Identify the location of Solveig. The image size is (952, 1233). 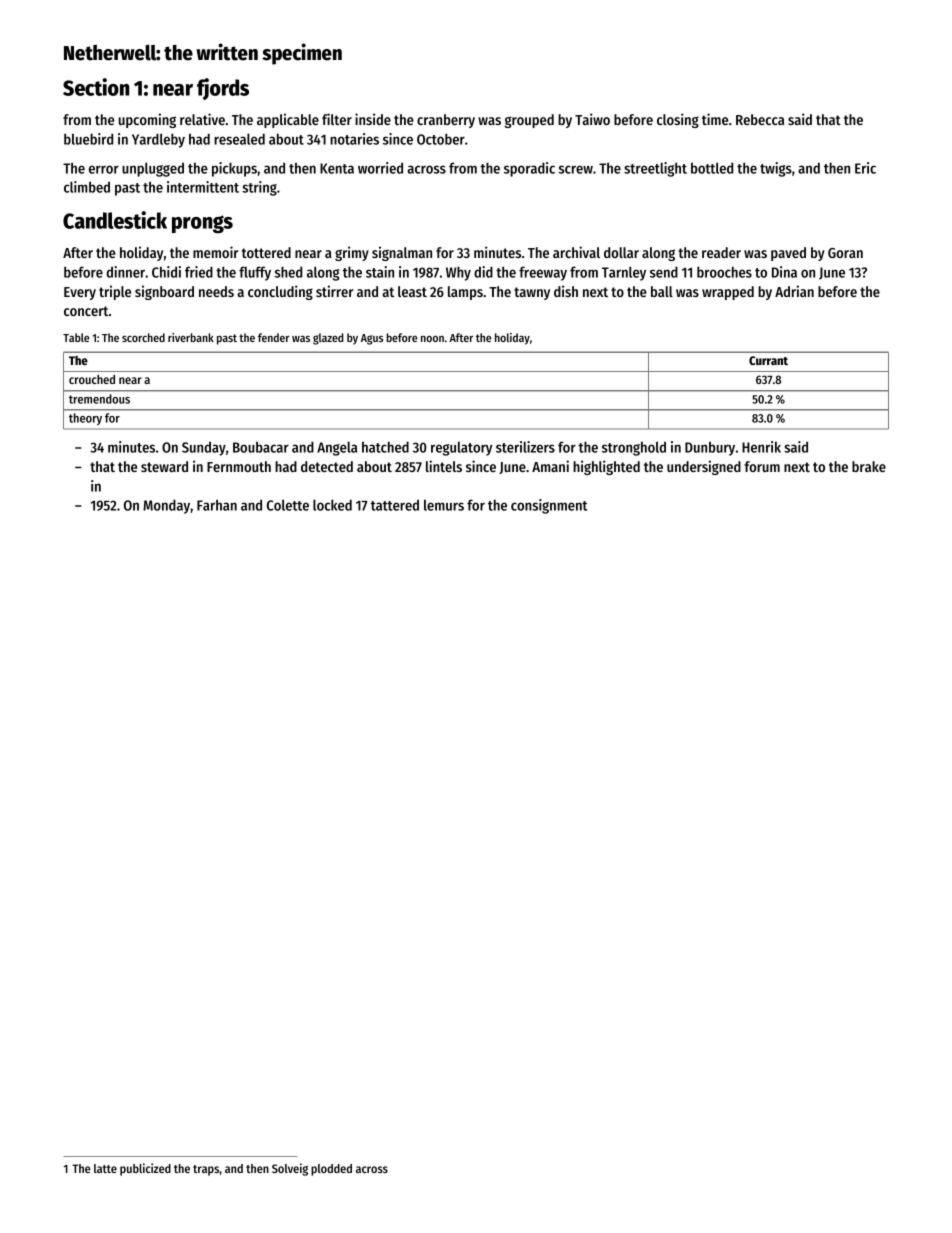
(290, 1169).
